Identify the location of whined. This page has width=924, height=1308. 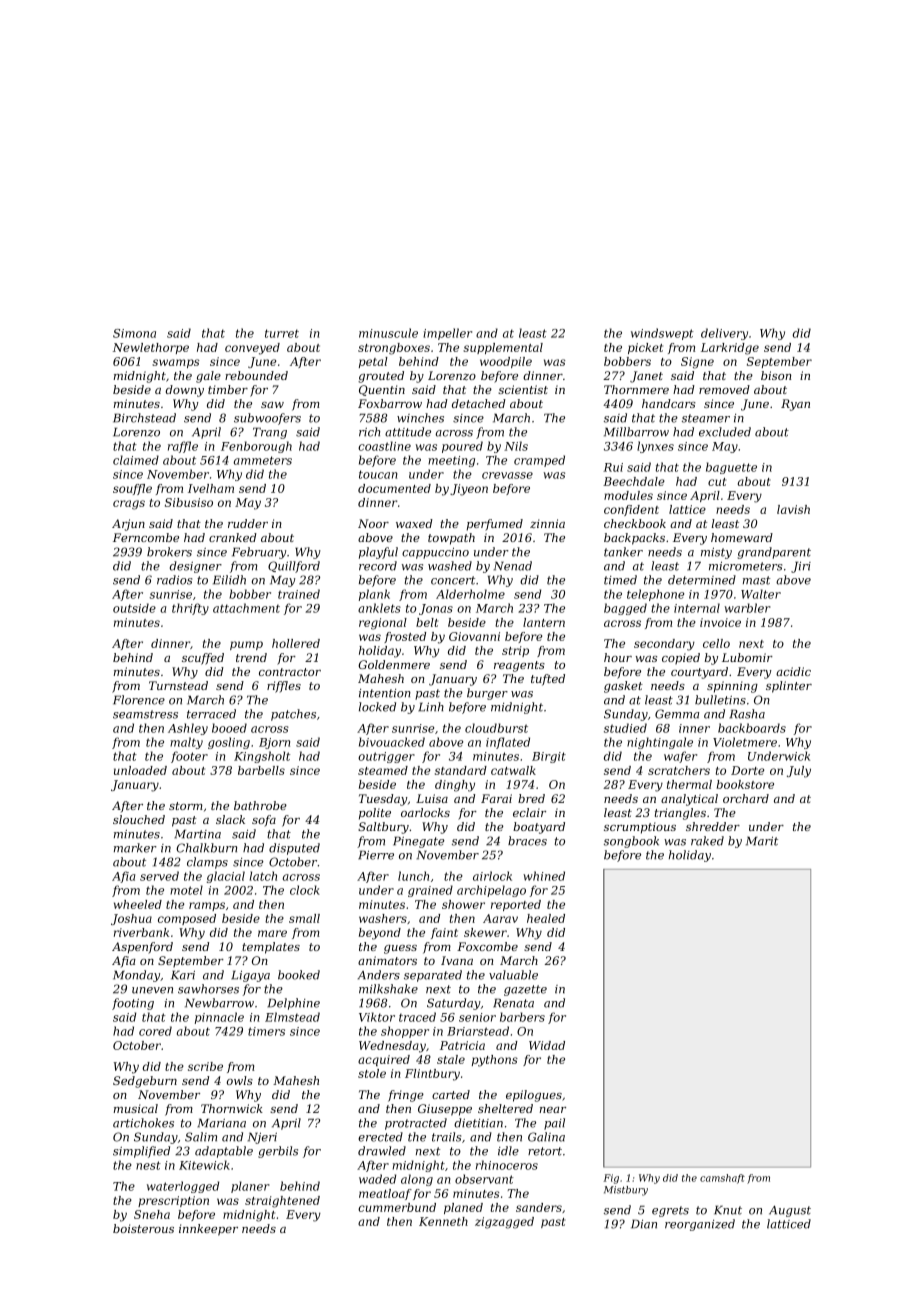
(544, 876).
